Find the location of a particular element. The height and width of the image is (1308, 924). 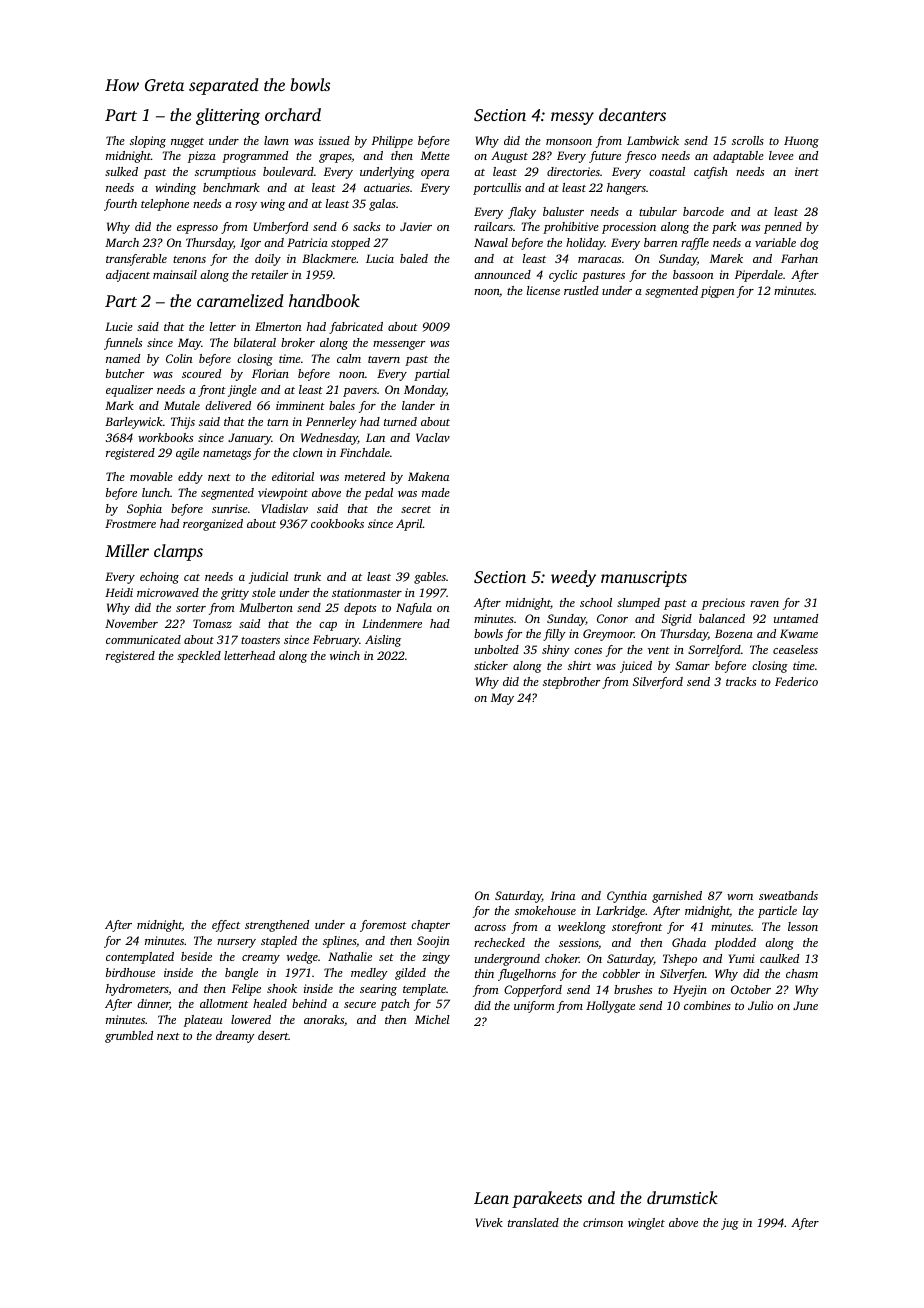

manuscripts is located at coordinates (644, 579).
